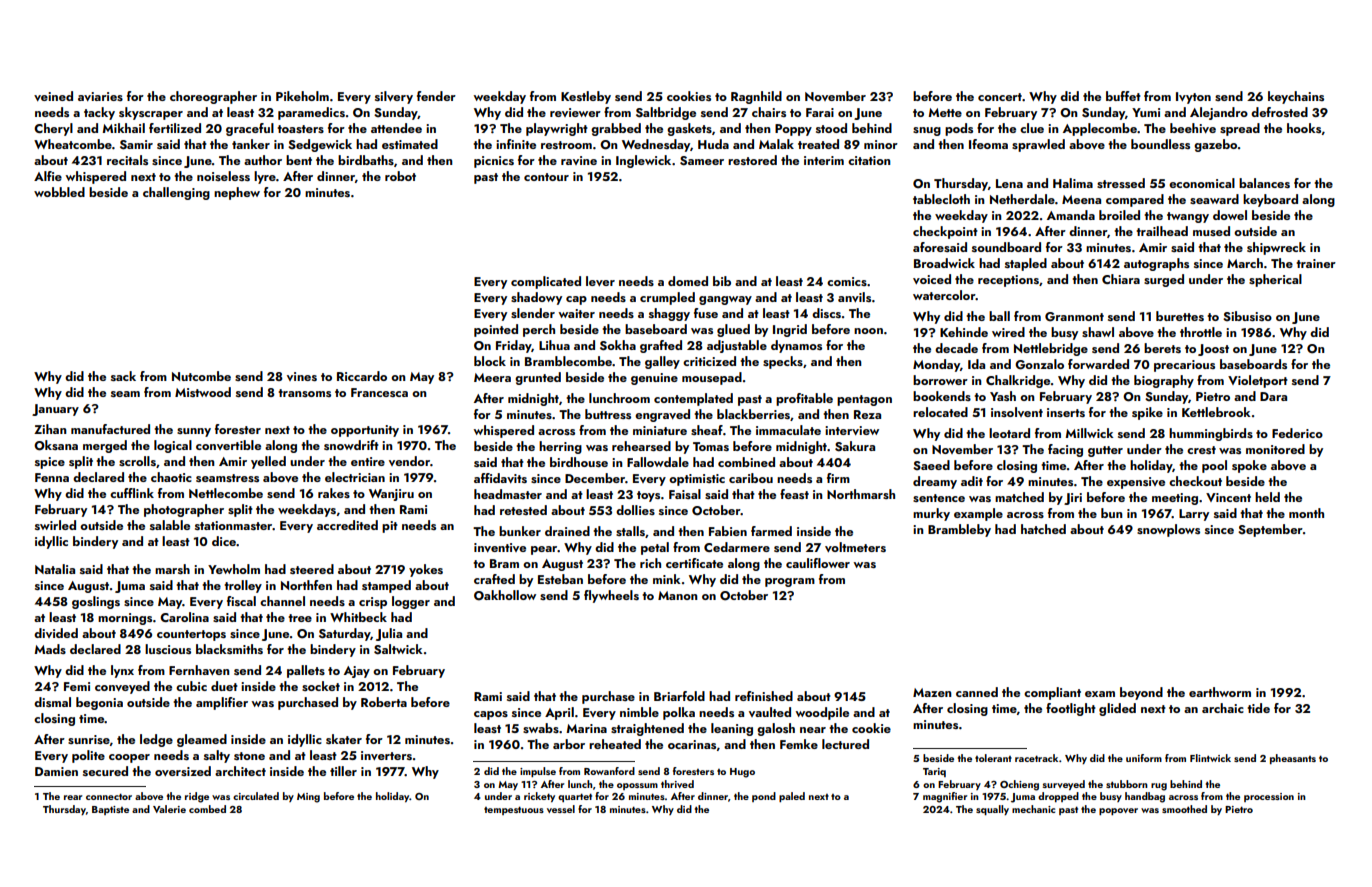 Image resolution: width=1372 pixels, height=887 pixels. Describe the element at coordinates (847, 281) in the document. I see `comics` at that location.
